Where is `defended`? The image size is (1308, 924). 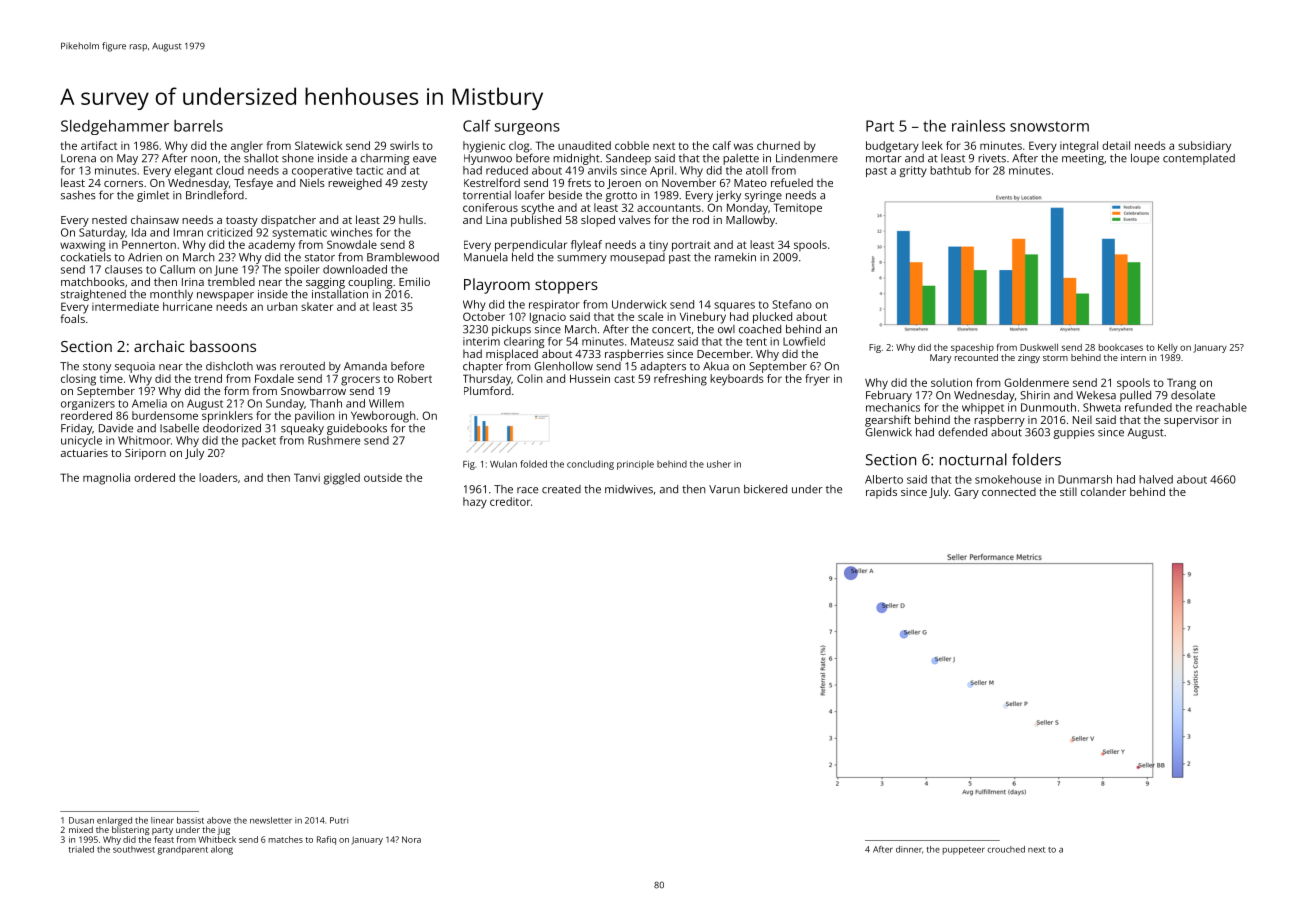
defended is located at coordinates (962, 432).
